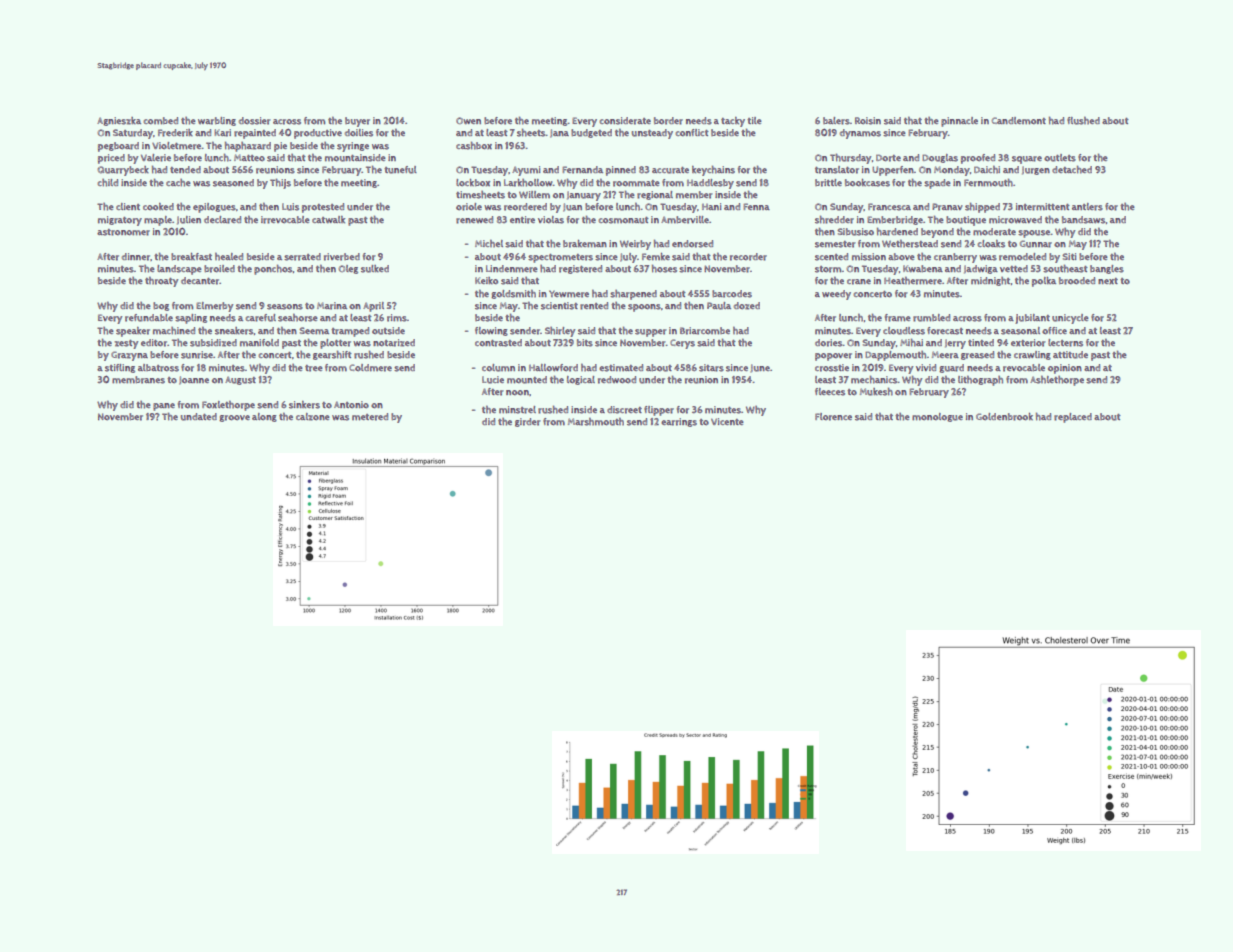 Image resolution: width=1233 pixels, height=952 pixels. What do you see at coordinates (596, 422) in the screenshot?
I see `Marshmouth` at bounding box center [596, 422].
